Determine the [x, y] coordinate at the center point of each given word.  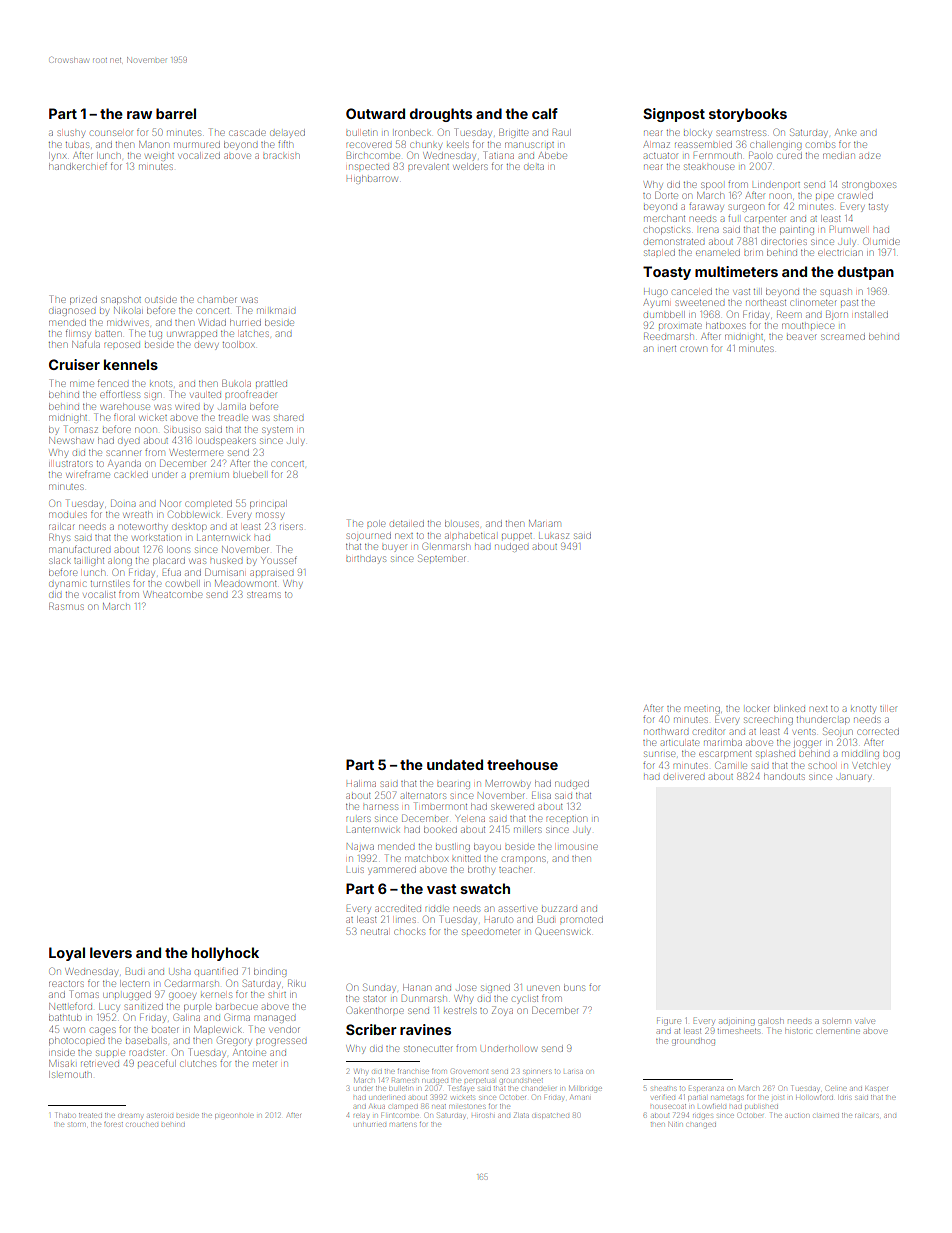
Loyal [67, 954]
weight [160, 157]
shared [288, 418]
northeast [766, 303]
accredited [398, 909]
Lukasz [554, 536]
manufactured [79, 549]
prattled [271, 384]
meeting [702, 709]
